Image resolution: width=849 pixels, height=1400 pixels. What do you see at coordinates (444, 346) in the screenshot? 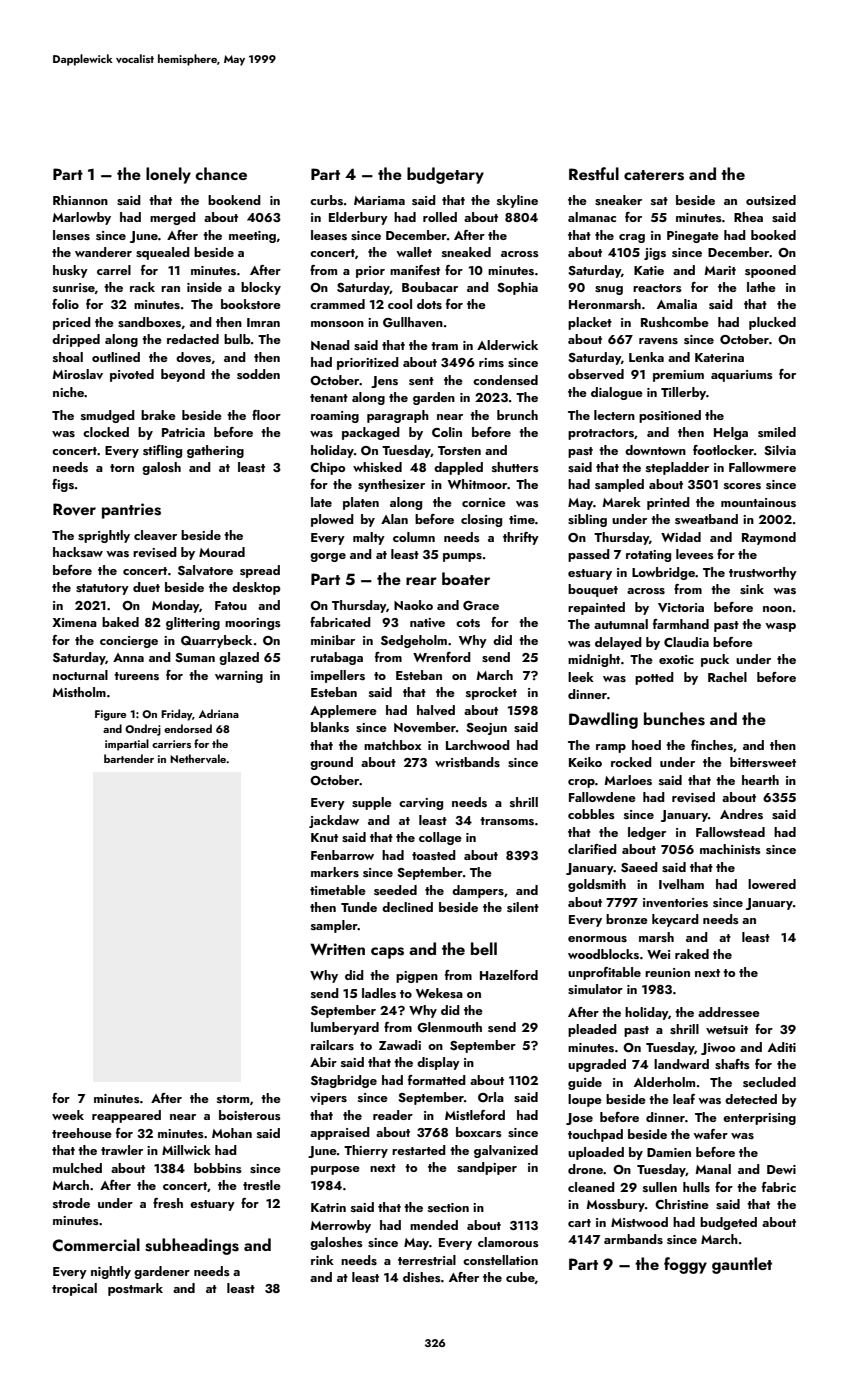
I see `tram` at bounding box center [444, 346].
